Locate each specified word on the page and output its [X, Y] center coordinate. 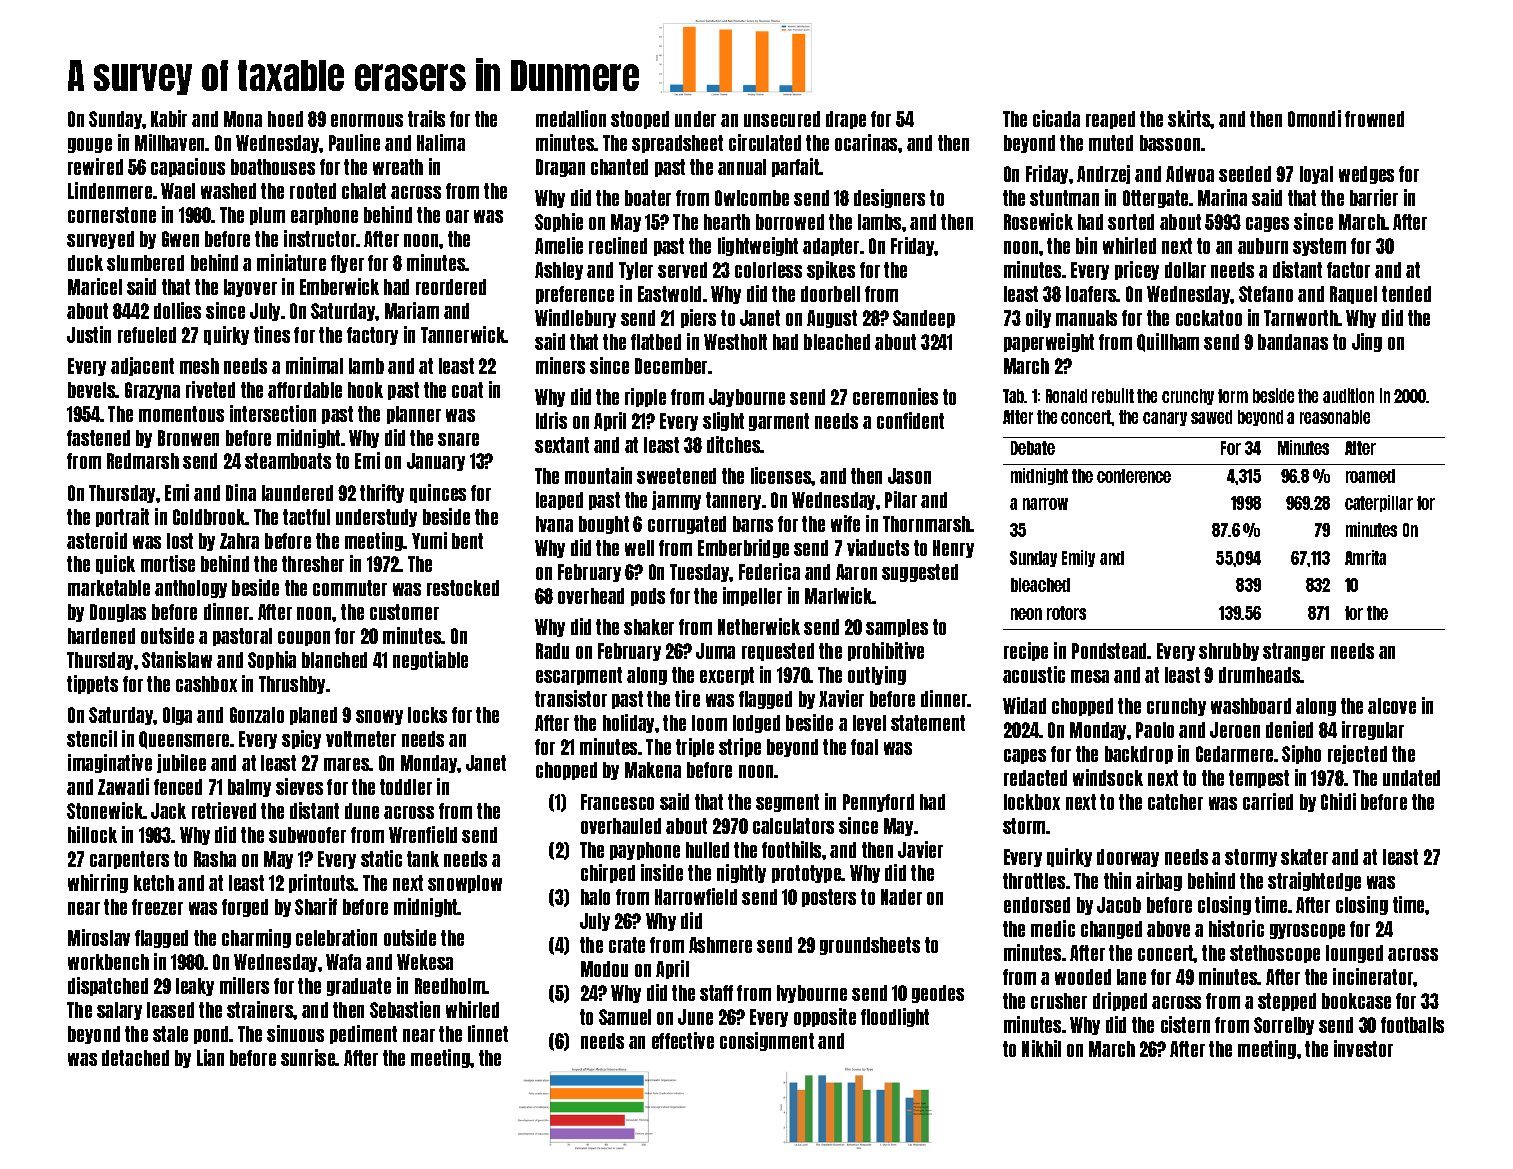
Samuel [625, 1017]
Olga [177, 716]
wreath [398, 167]
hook [365, 390]
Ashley [559, 271]
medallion [571, 118]
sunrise [308, 1057]
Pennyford [878, 803]
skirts [1189, 118]
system [1319, 247]
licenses [781, 475]
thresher [313, 564]
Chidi [1338, 801]
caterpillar [1379, 503]
